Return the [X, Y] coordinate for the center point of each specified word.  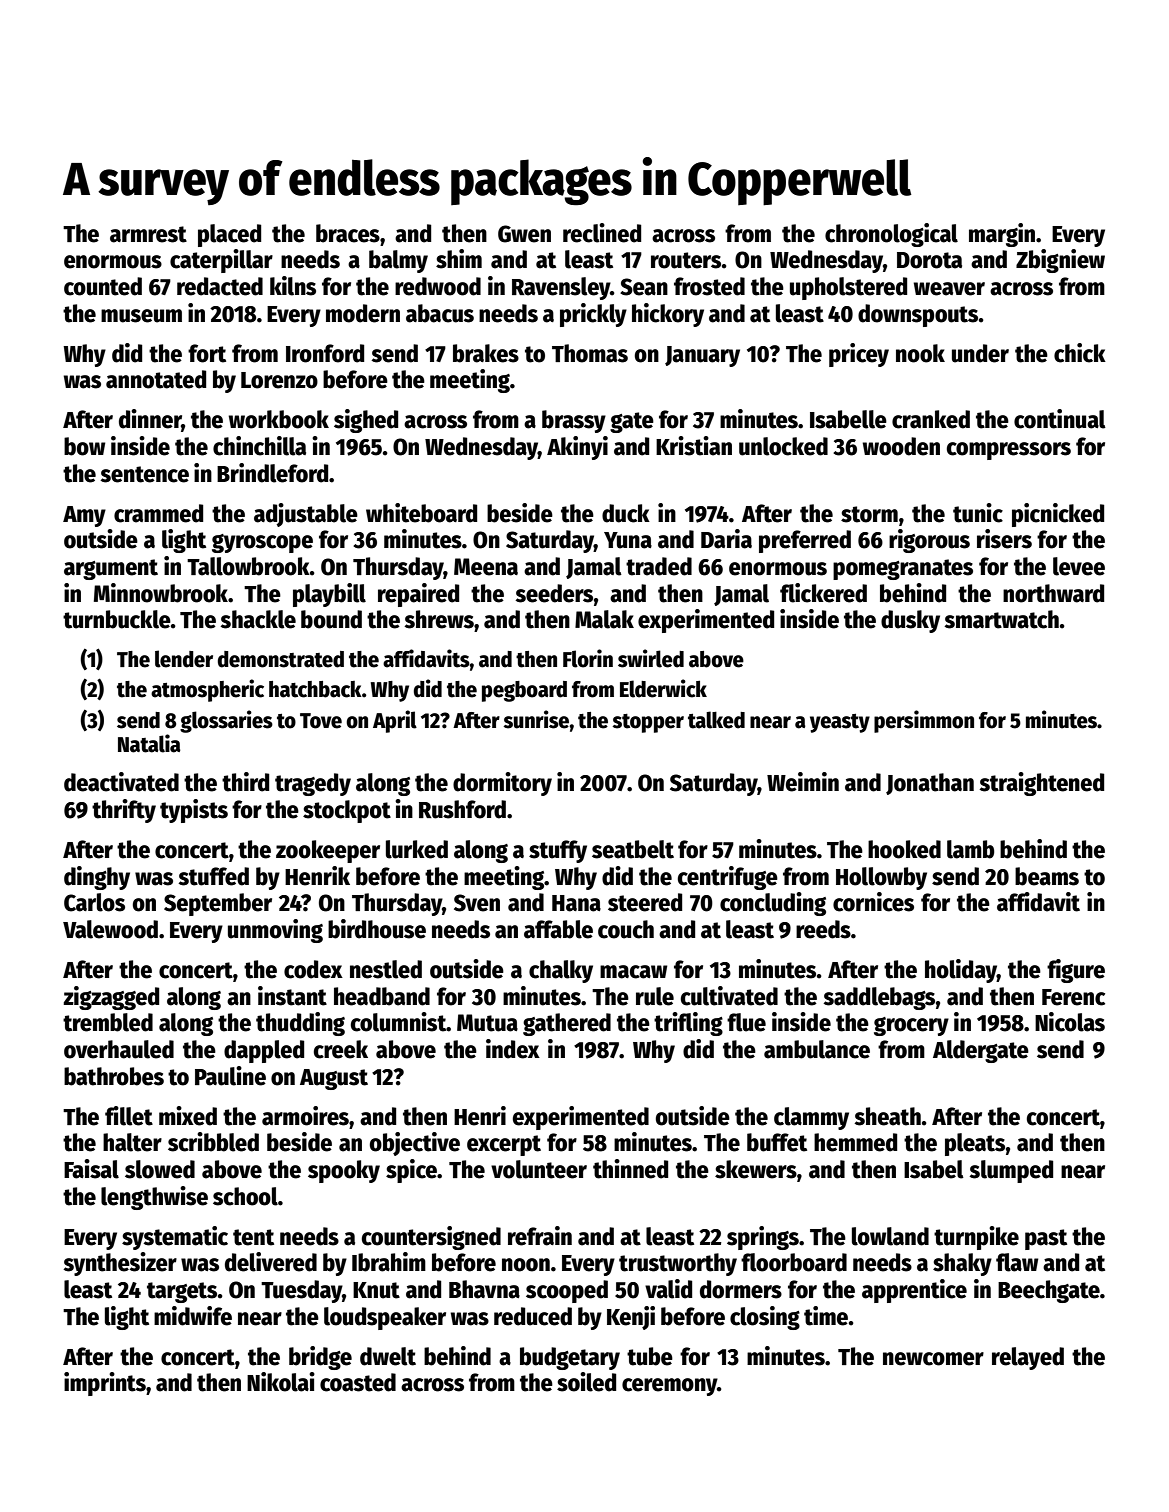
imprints [105, 1384]
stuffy [558, 851]
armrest [148, 234]
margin [1002, 235]
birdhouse [377, 929]
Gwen [524, 234]
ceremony [669, 1387]
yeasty [840, 723]
